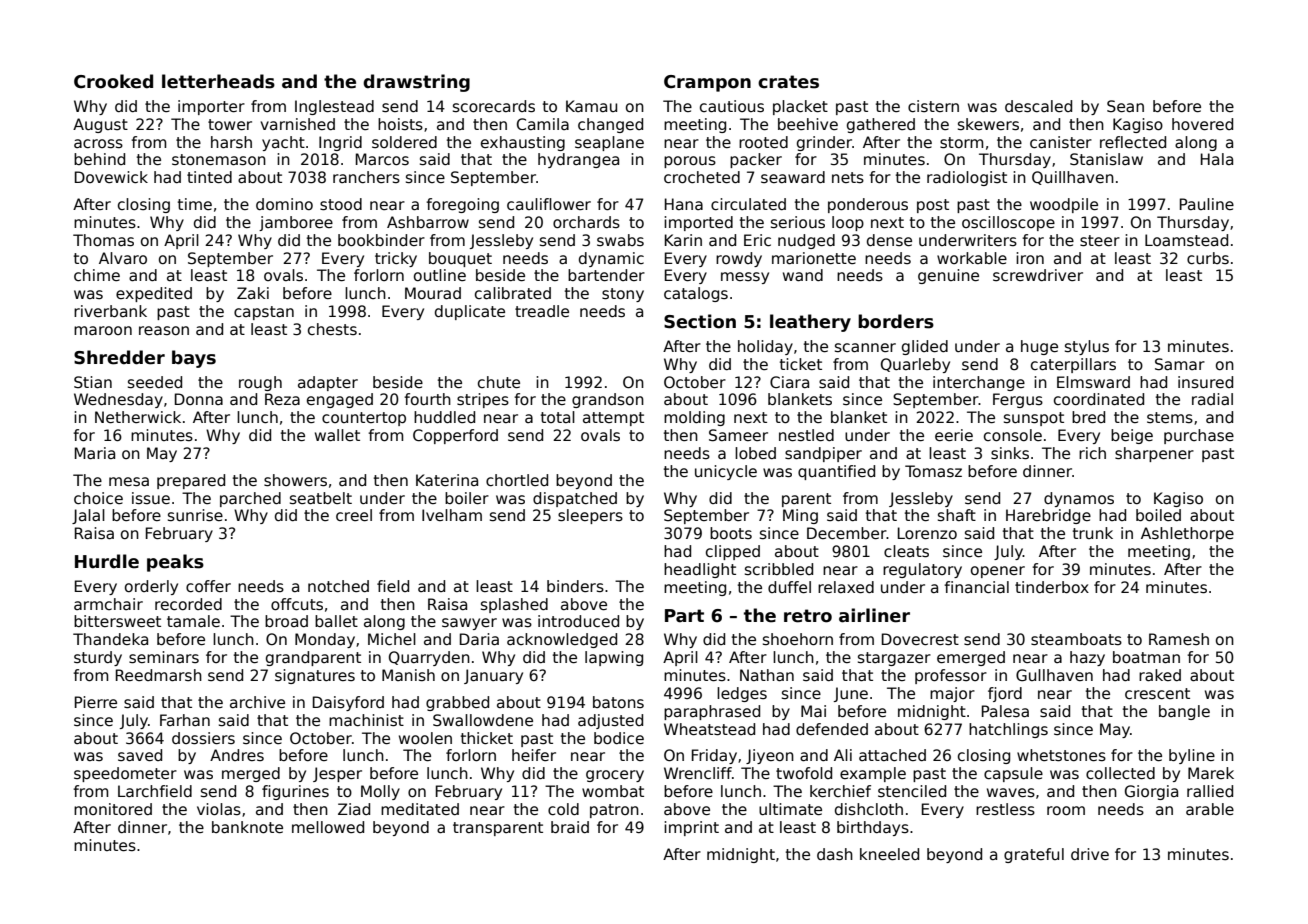  Describe the element at coordinates (707, 83) in the page. I see `Crampon` at that location.
